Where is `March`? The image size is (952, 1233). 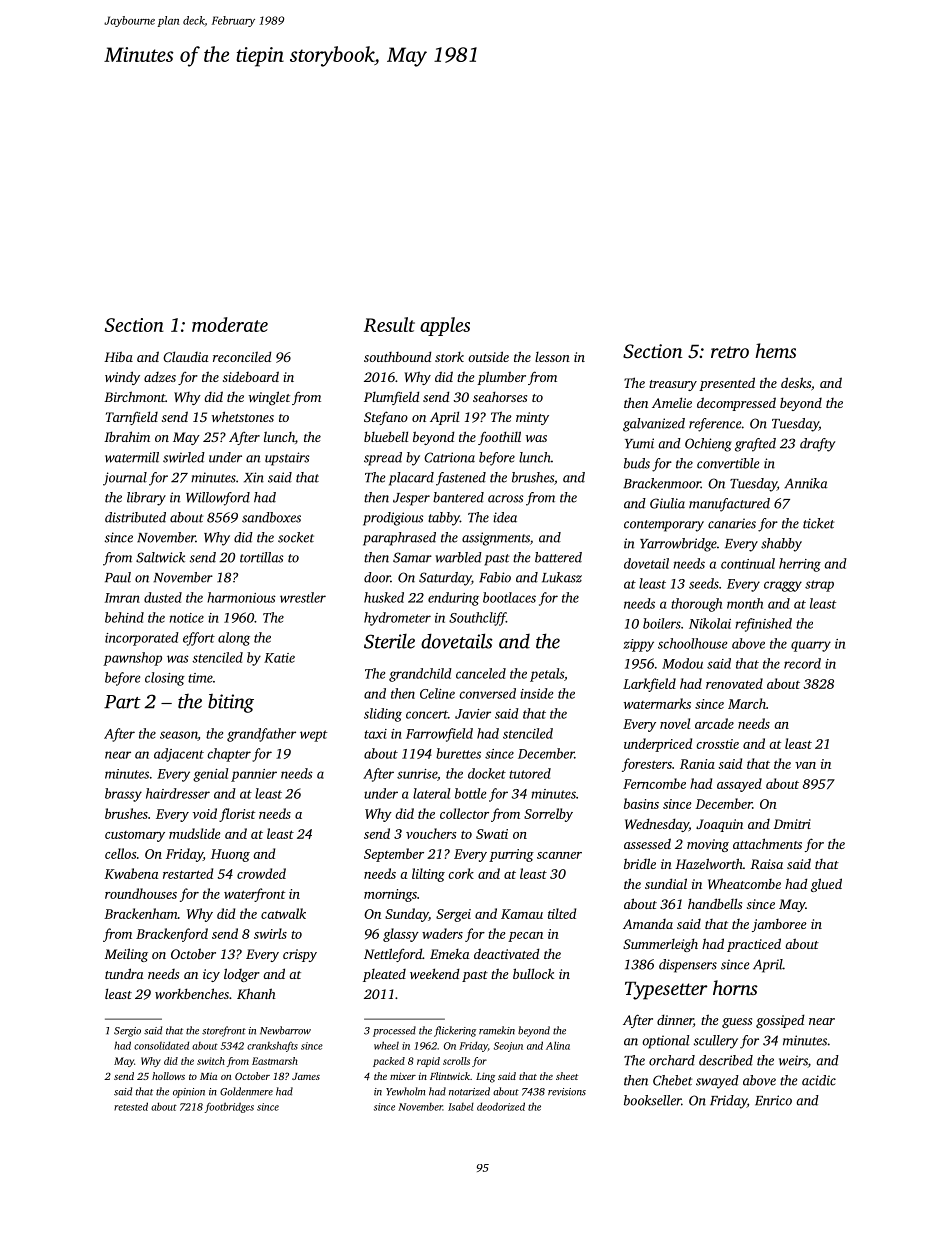 March is located at coordinates (747, 703).
